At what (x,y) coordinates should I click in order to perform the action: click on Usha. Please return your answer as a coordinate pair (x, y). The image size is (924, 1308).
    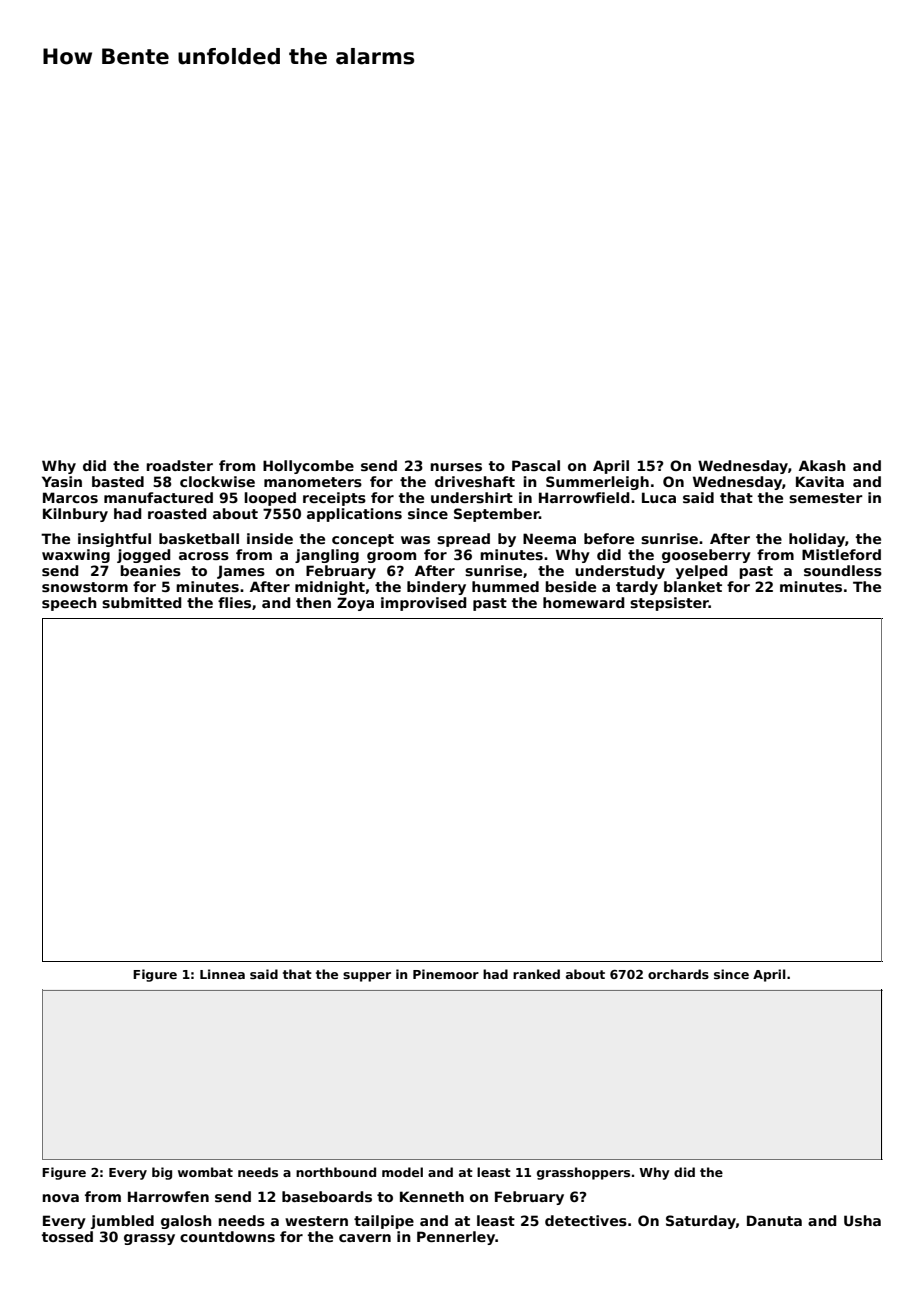
    Looking at the image, I should click on (862, 1220).
